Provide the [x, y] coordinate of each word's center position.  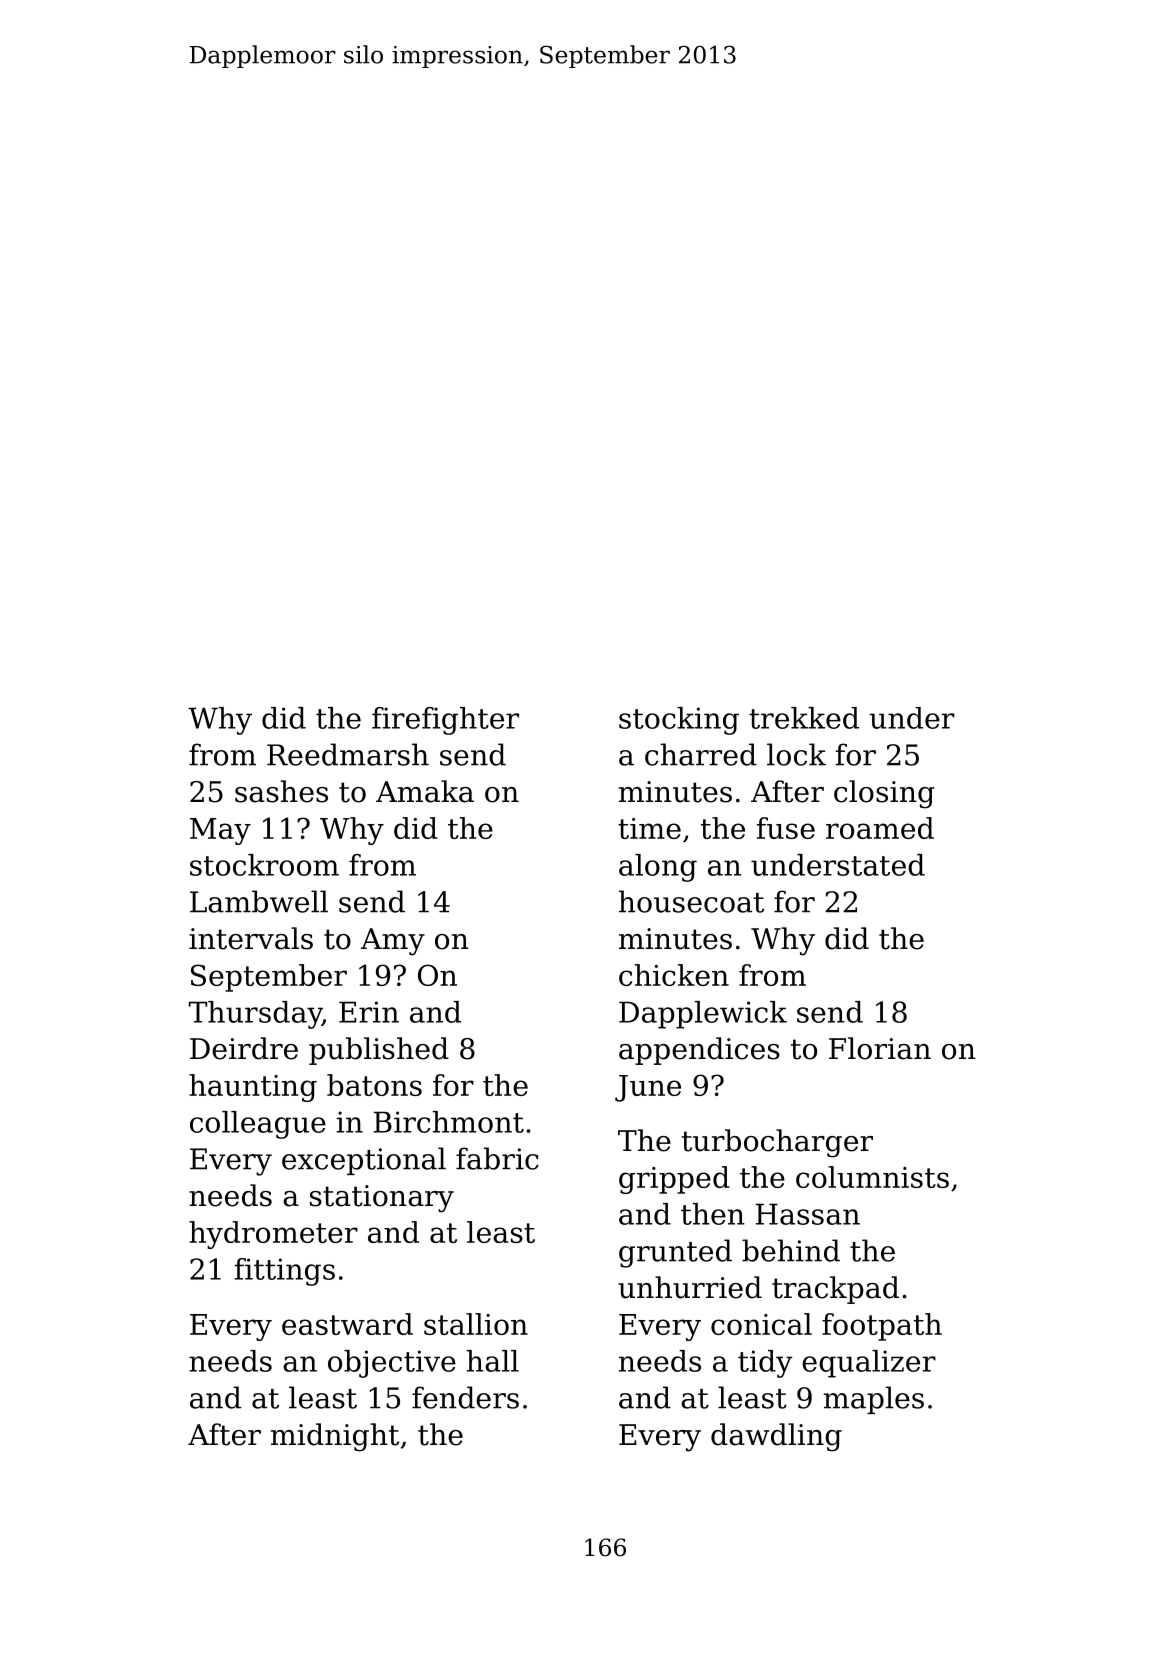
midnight [335, 1437]
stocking [679, 721]
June [648, 1088]
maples [874, 1400]
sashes [281, 791]
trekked [804, 718]
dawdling [776, 1437]
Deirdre [244, 1048]
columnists [872, 1177]
